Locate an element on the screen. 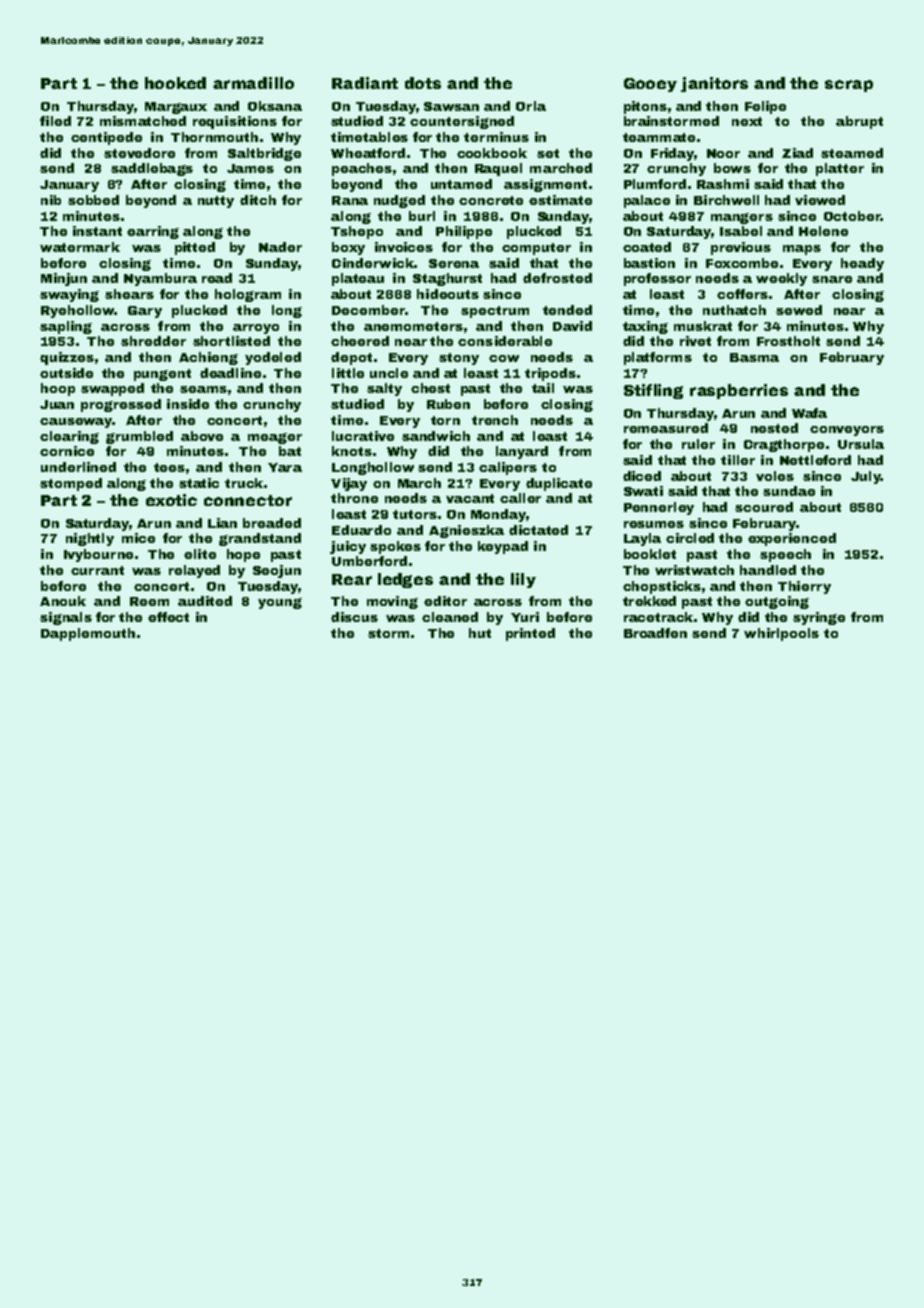 This screenshot has width=924, height=1308. Sawsan is located at coordinates (451, 106).
